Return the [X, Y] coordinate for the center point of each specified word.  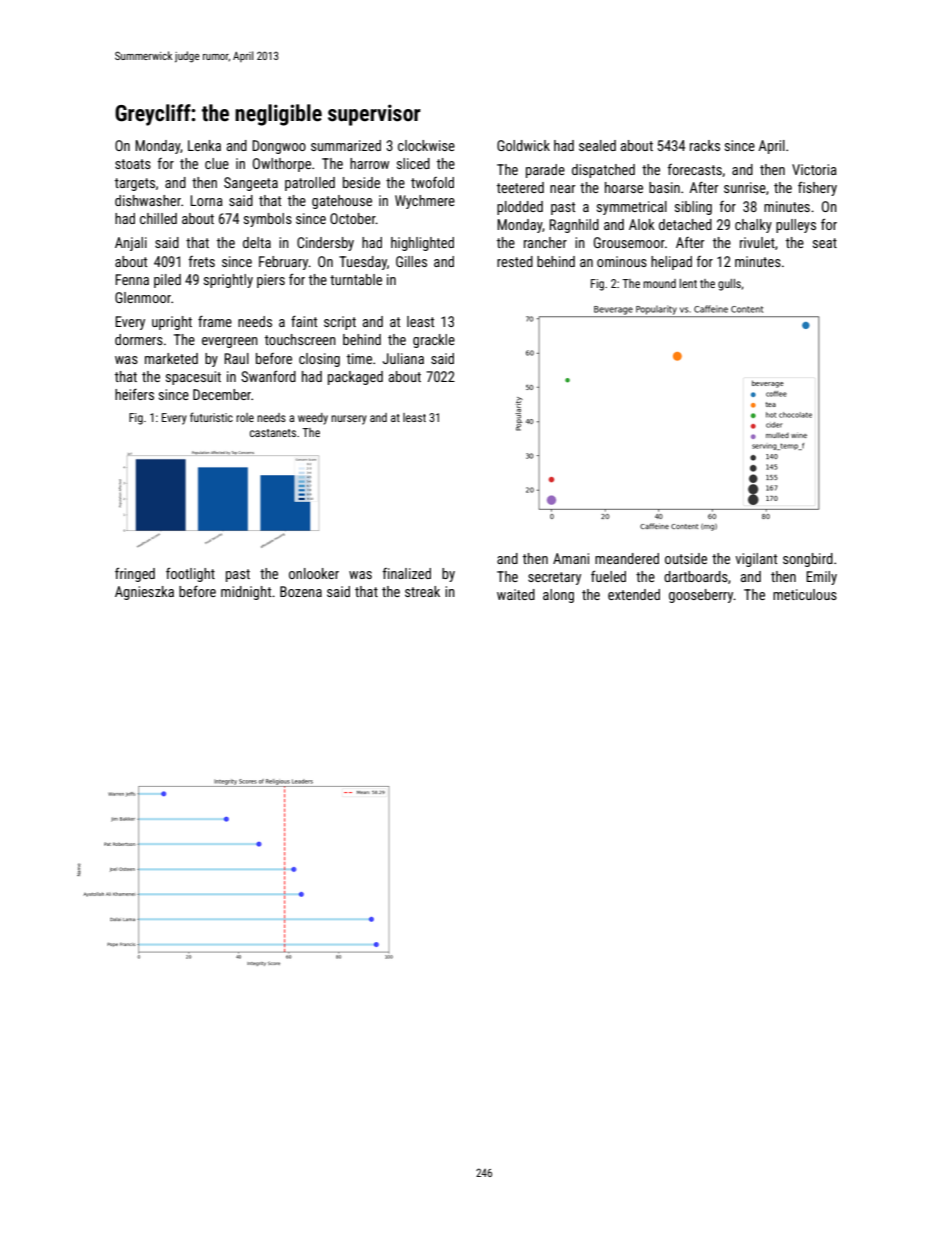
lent [688, 283]
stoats [133, 164]
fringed [135, 575]
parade [545, 171]
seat [825, 243]
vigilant [756, 560]
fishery [817, 189]
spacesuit [193, 378]
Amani [571, 558]
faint [304, 321]
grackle [434, 341]
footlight [190, 575]
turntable [356, 279]
